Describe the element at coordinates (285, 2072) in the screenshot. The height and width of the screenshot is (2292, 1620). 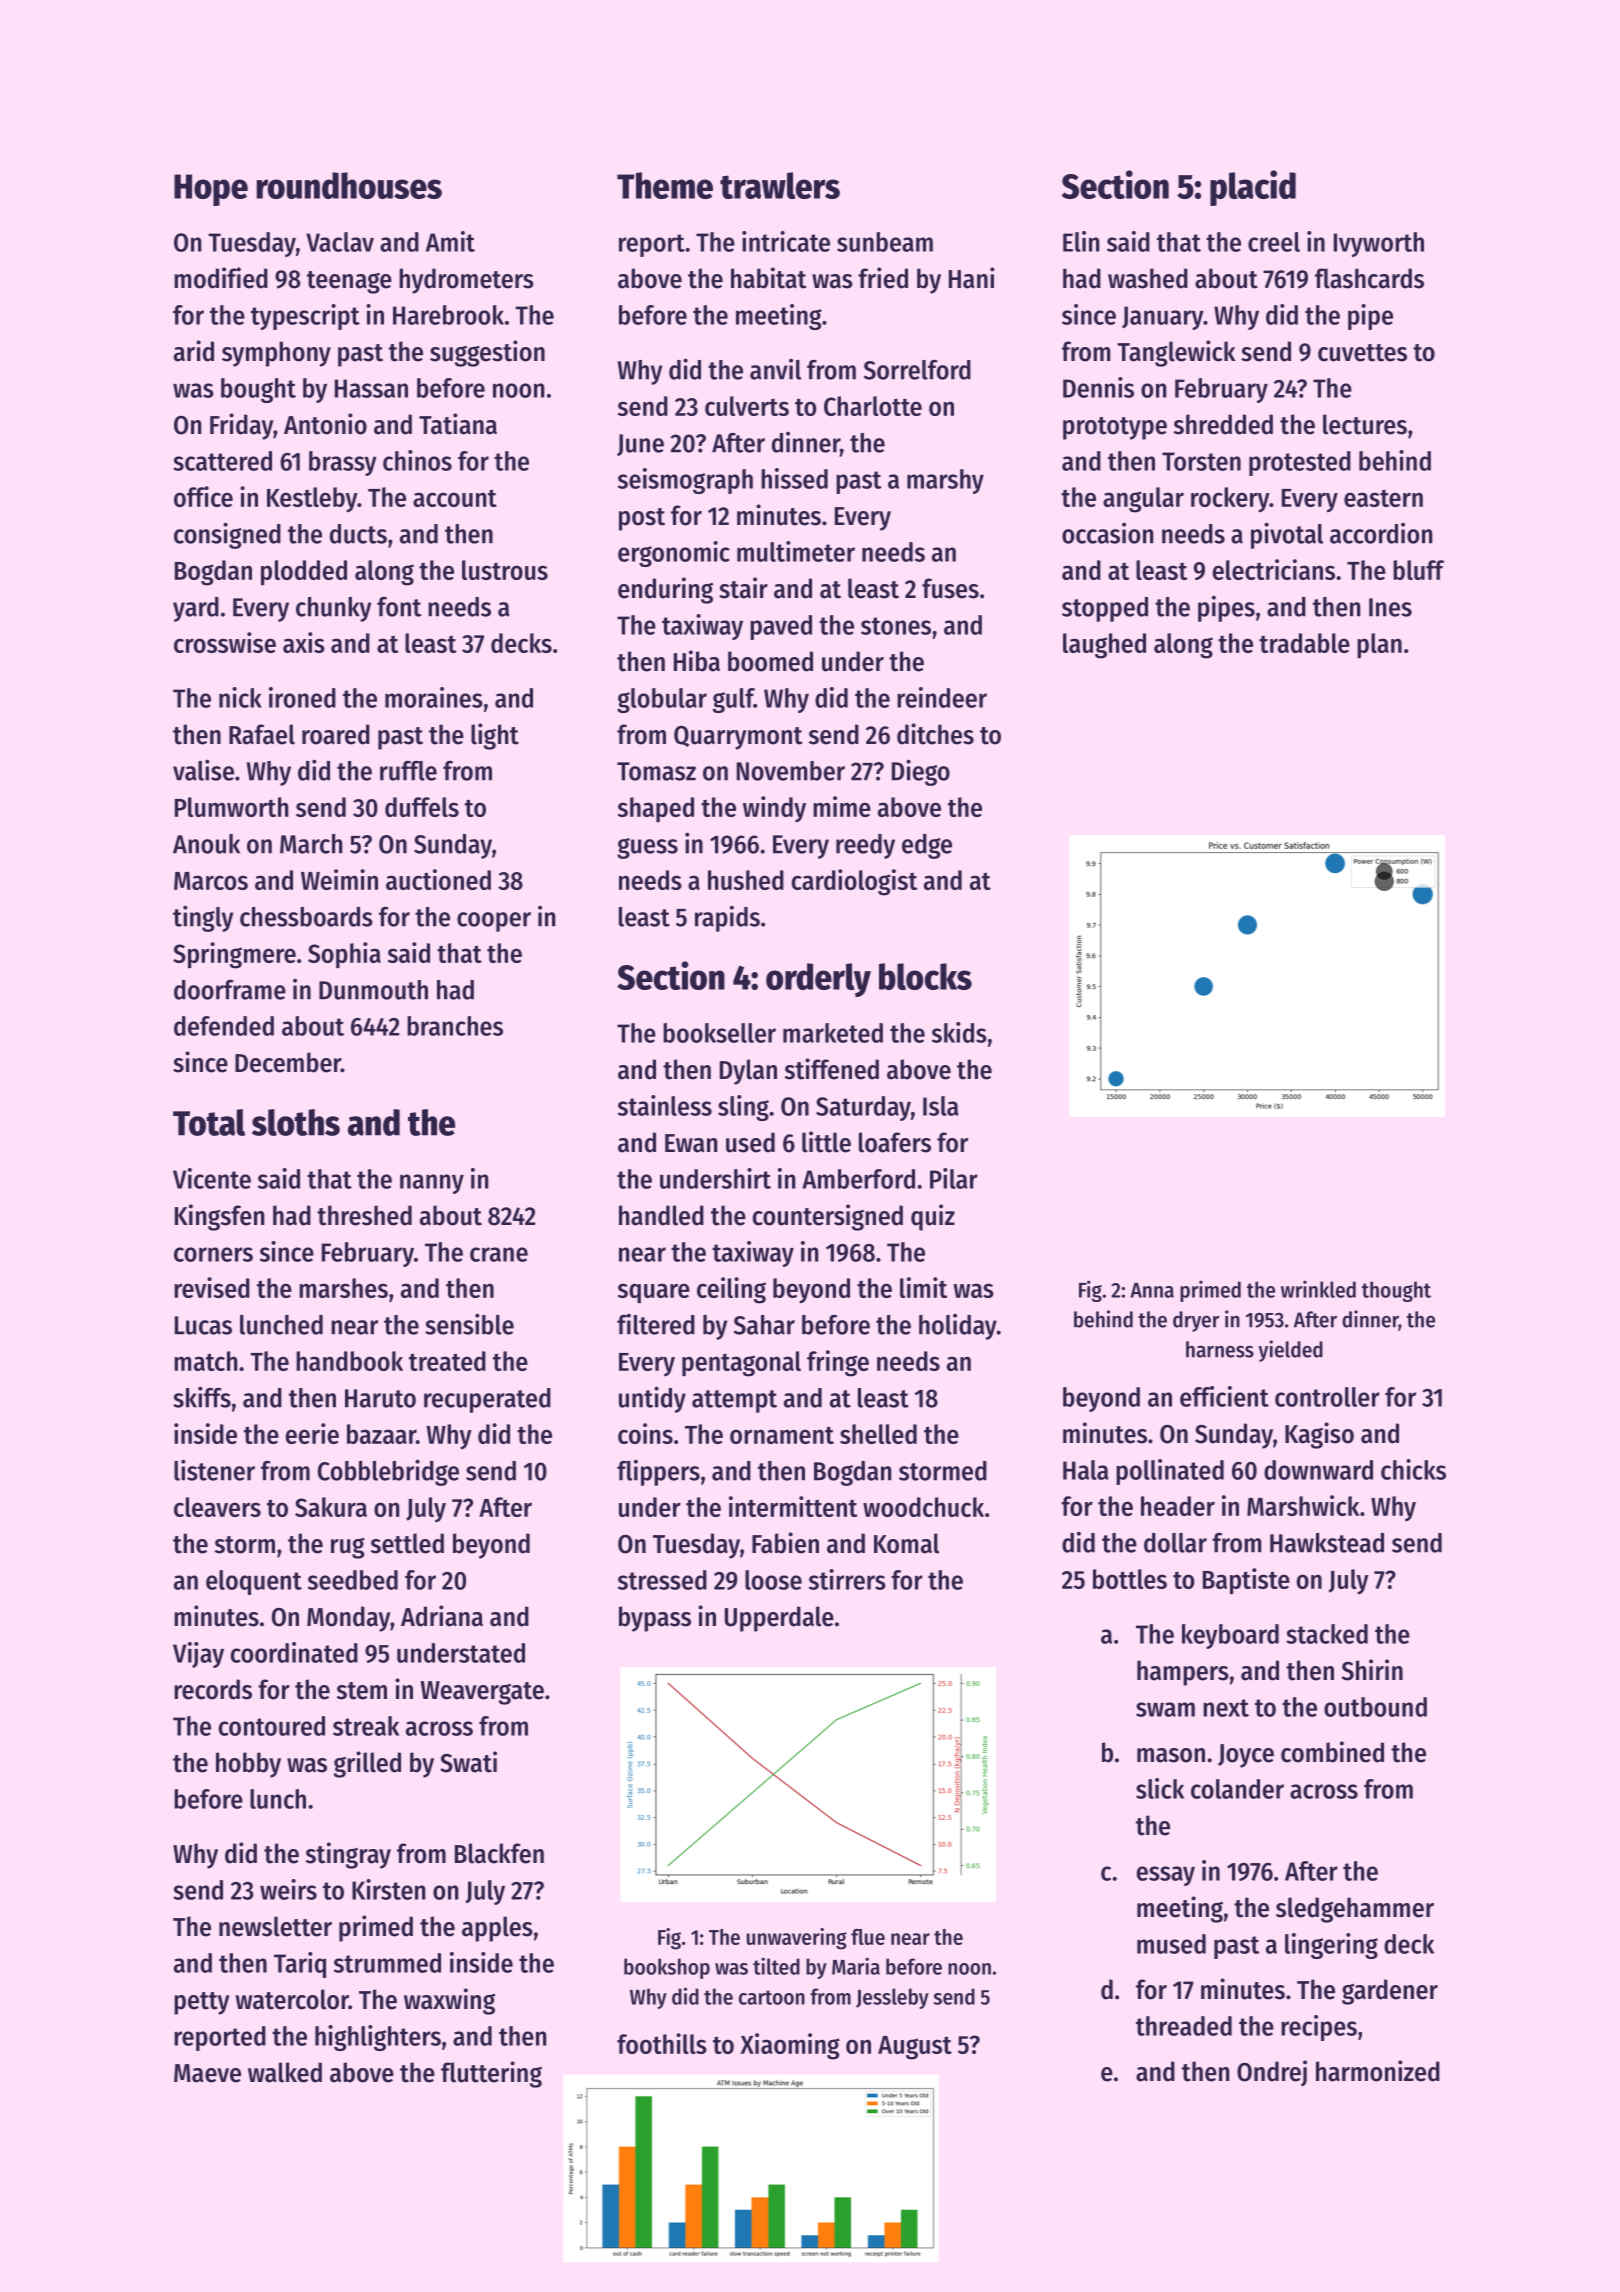
I see `walked` at that location.
